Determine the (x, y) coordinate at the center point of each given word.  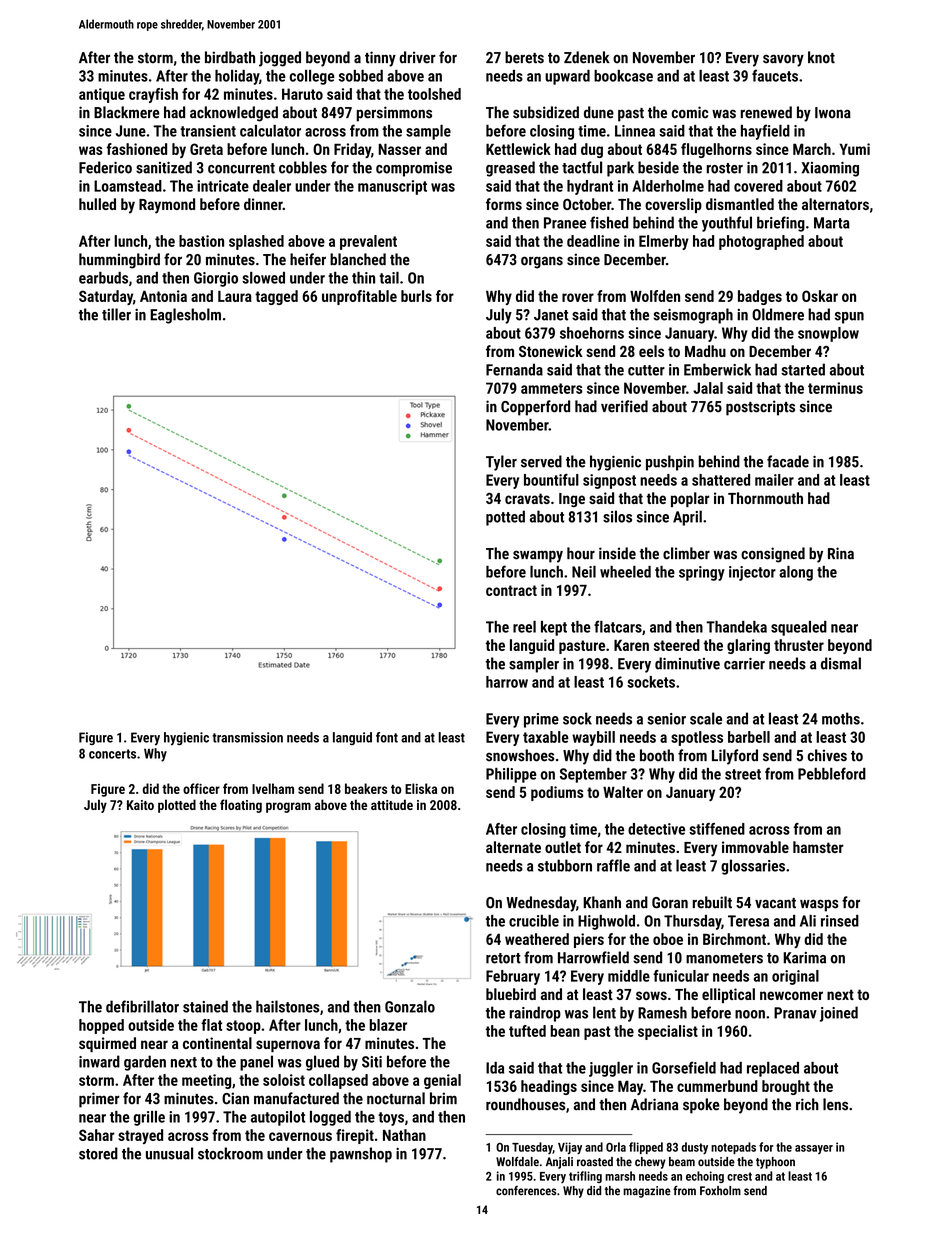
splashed (256, 242)
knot (821, 57)
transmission (247, 737)
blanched (358, 259)
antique (102, 95)
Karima (804, 958)
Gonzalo (410, 1006)
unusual (169, 1153)
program (288, 807)
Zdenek (587, 57)
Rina (841, 553)
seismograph (693, 316)
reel (524, 627)
